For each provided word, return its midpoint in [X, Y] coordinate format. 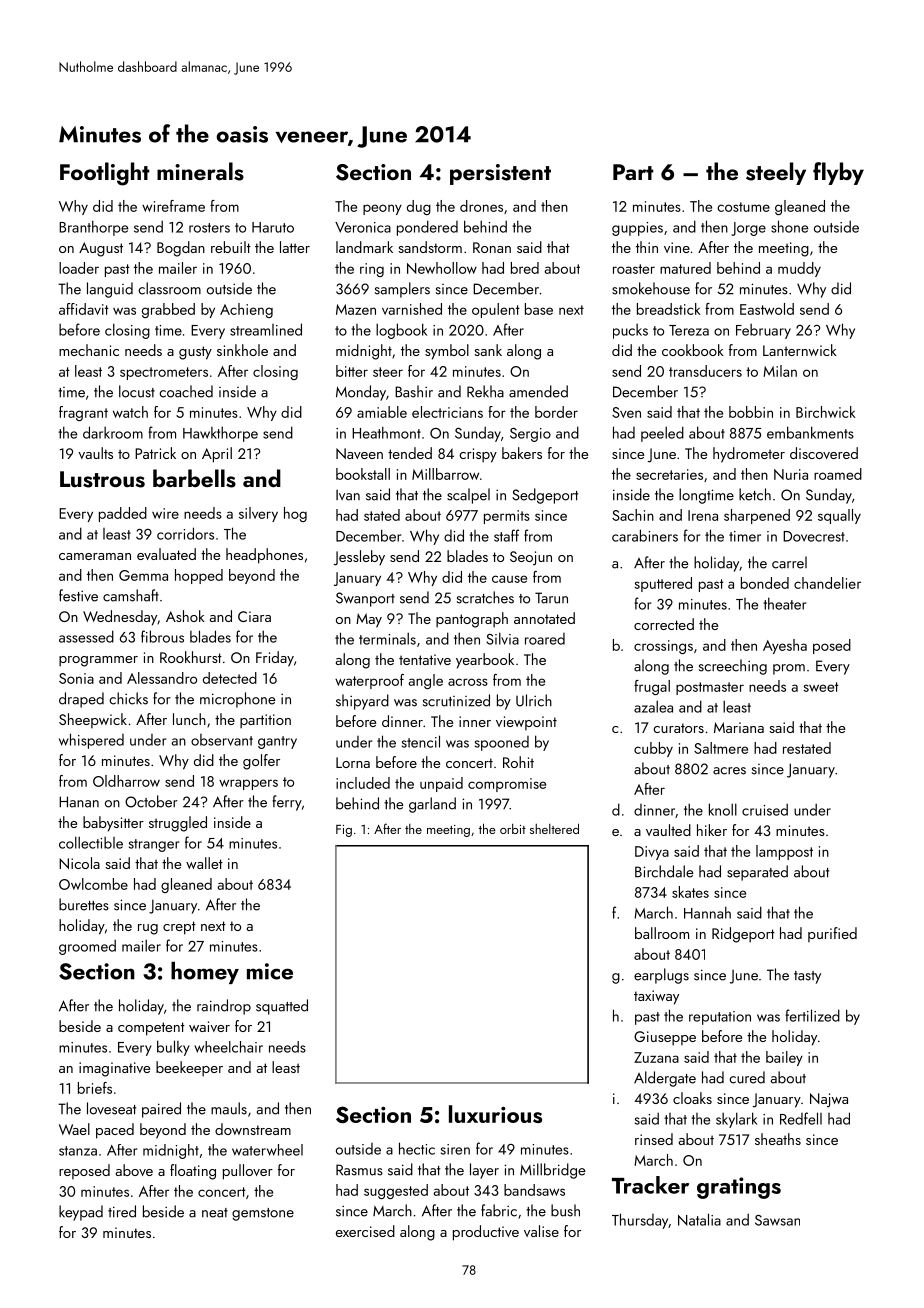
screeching [733, 667]
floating [193, 1172]
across [468, 682]
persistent [500, 174]
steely [776, 173]
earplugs [661, 976]
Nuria [791, 474]
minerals [200, 171]
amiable [382, 412]
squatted [282, 1007]
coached [186, 391]
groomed [87, 947]
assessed [86, 636]
